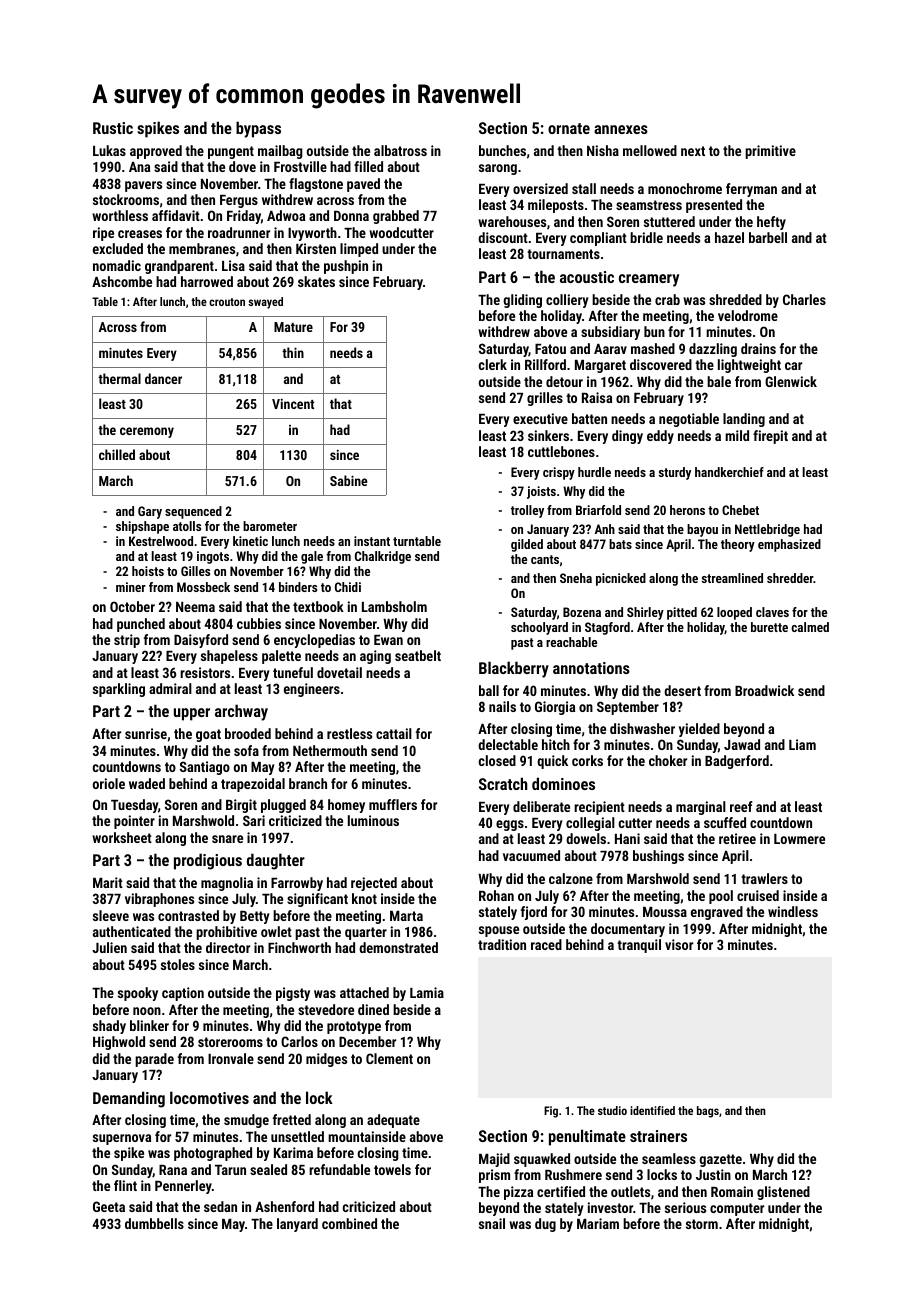  What do you see at coordinates (259, 623) in the screenshot?
I see `cubbies` at bounding box center [259, 623].
